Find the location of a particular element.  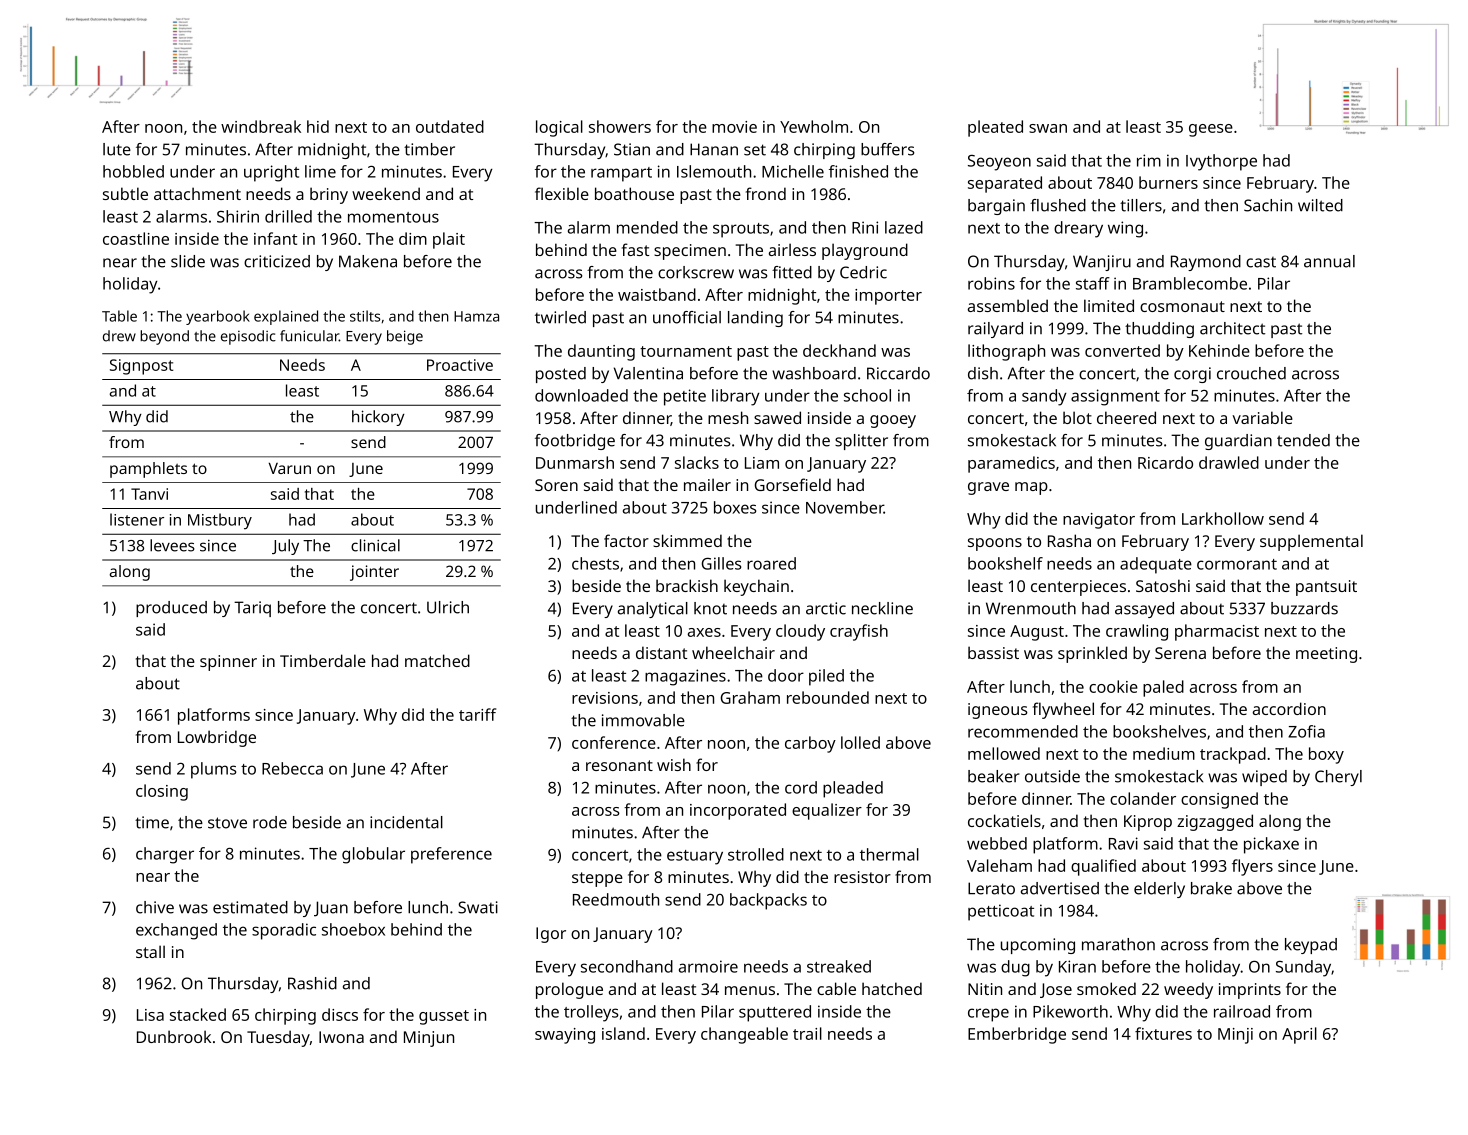

distant is located at coordinates (661, 652).
